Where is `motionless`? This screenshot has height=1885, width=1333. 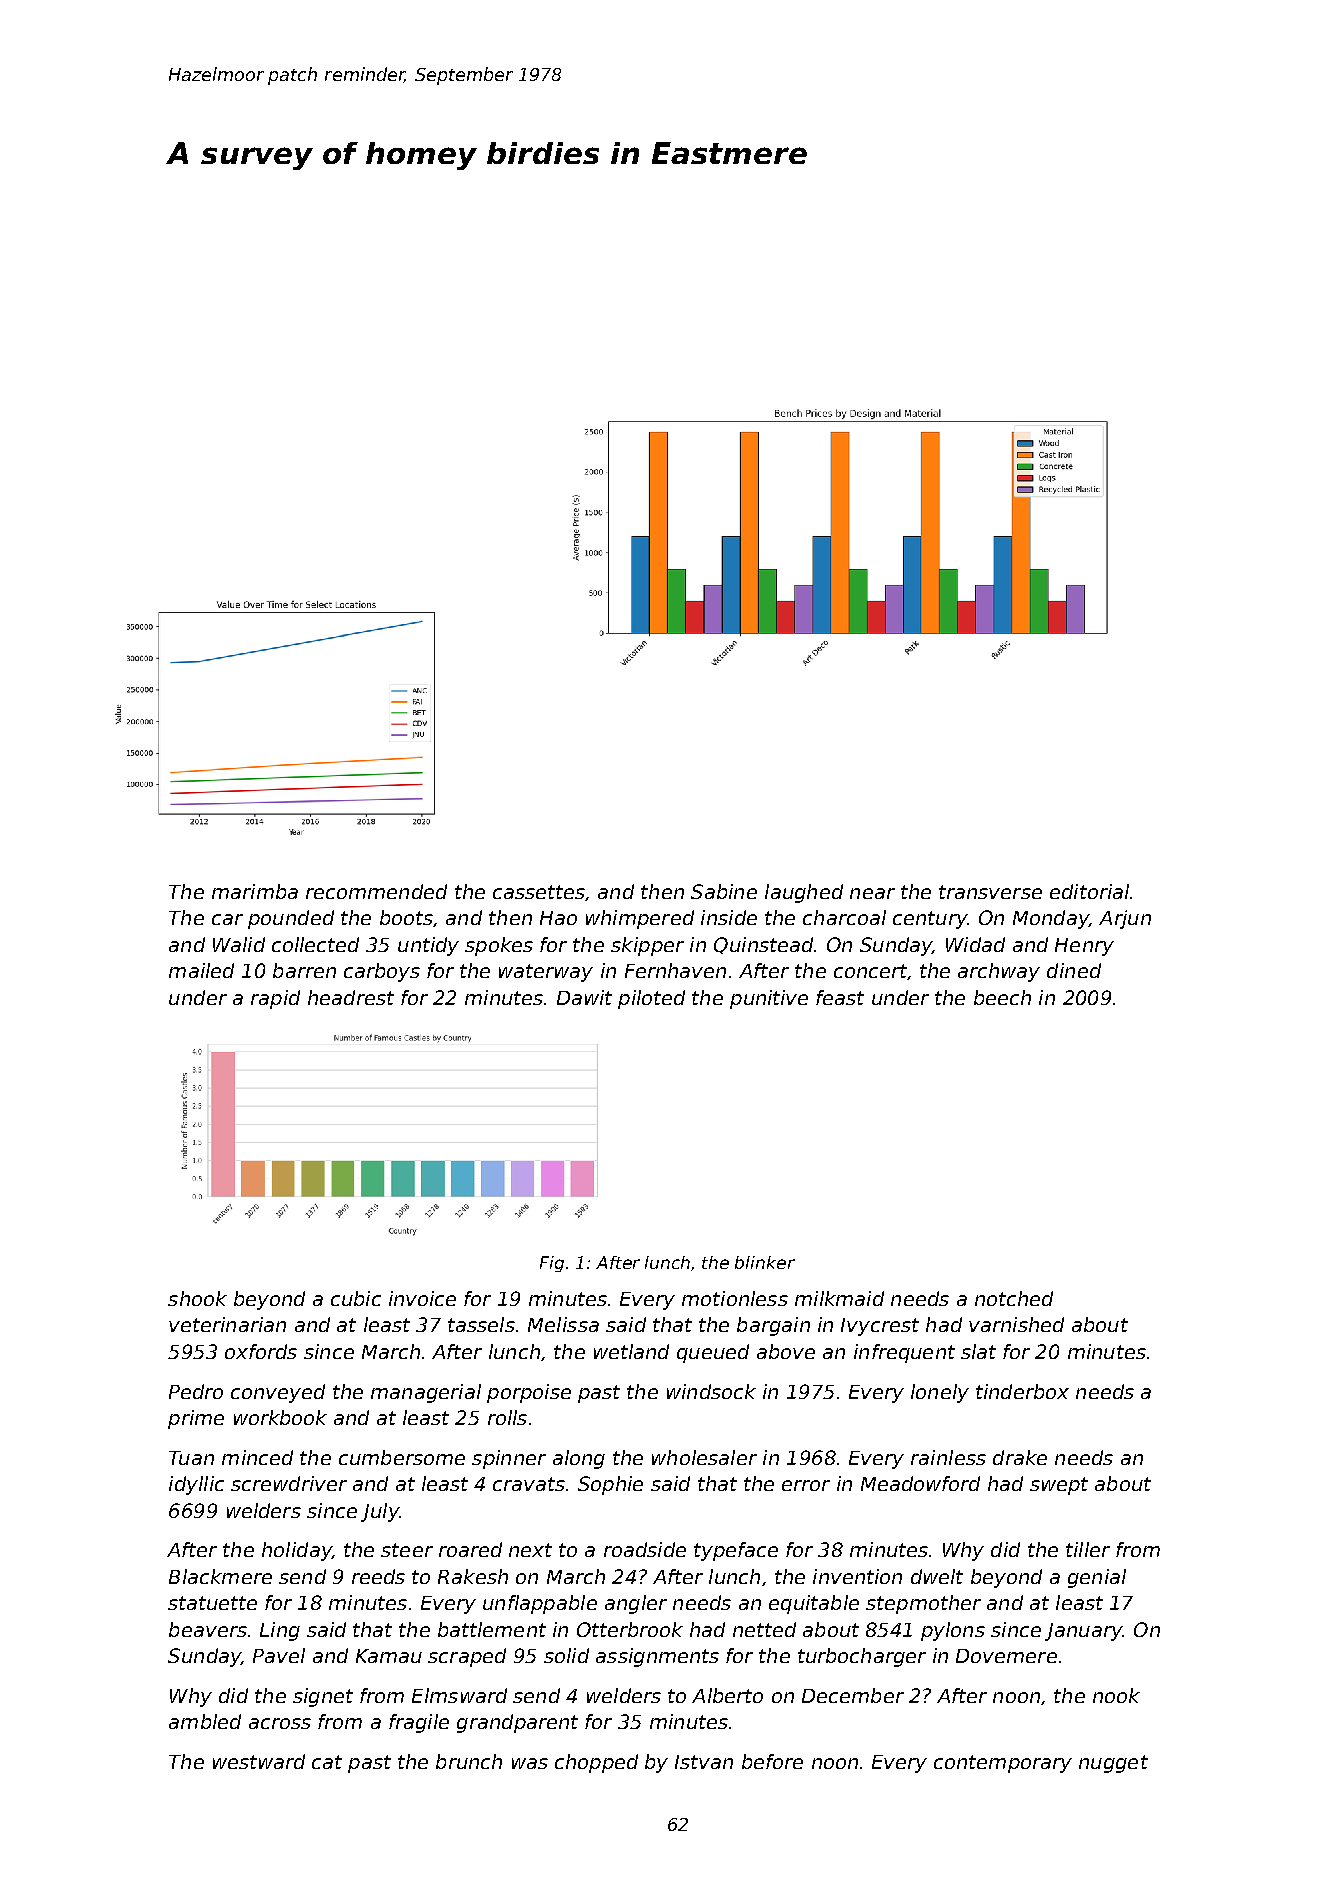
motionless is located at coordinates (735, 1298).
